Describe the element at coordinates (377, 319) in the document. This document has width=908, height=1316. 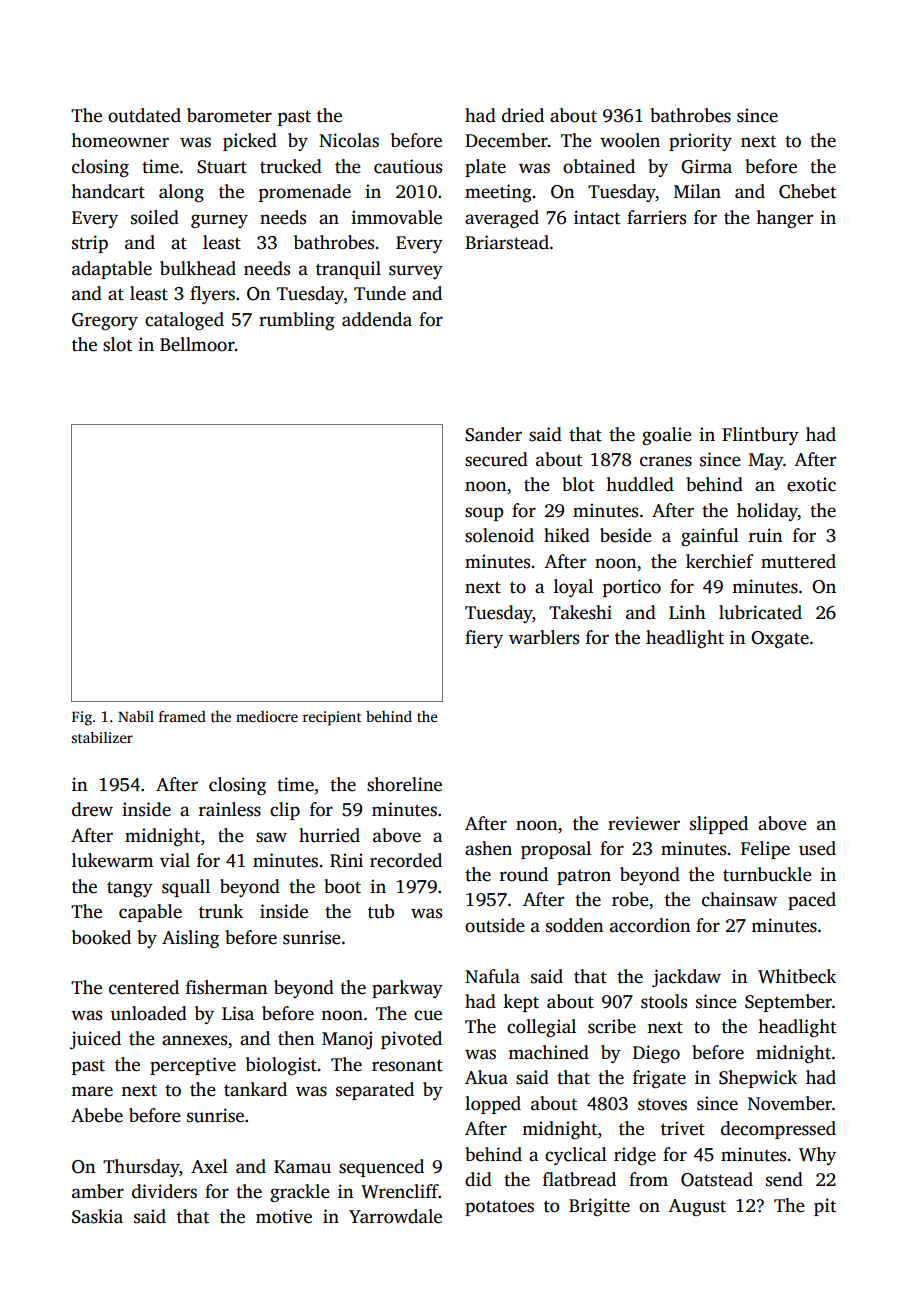
I see `addenda` at that location.
